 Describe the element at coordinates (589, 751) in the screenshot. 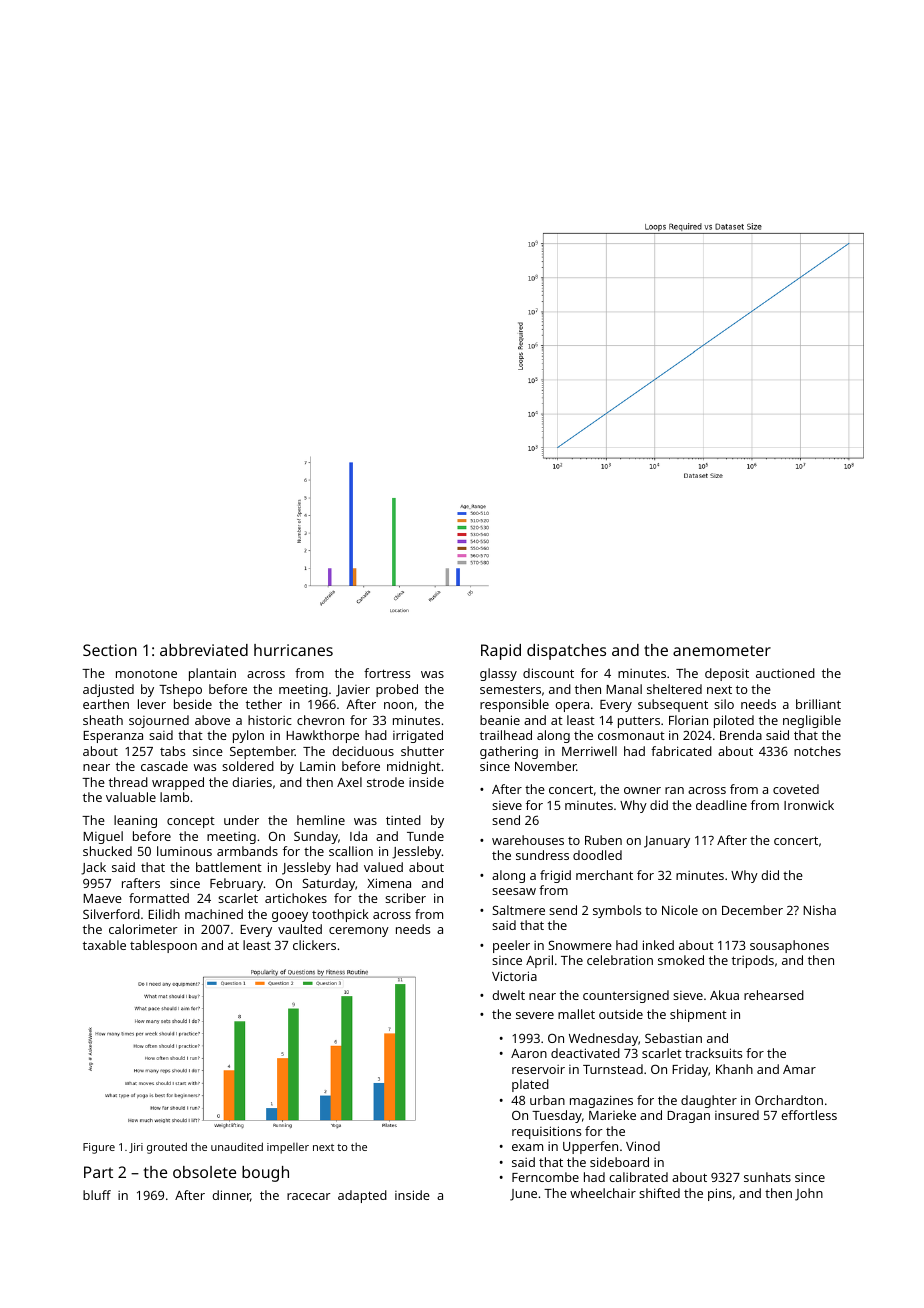

I see `Merriwell` at that location.
